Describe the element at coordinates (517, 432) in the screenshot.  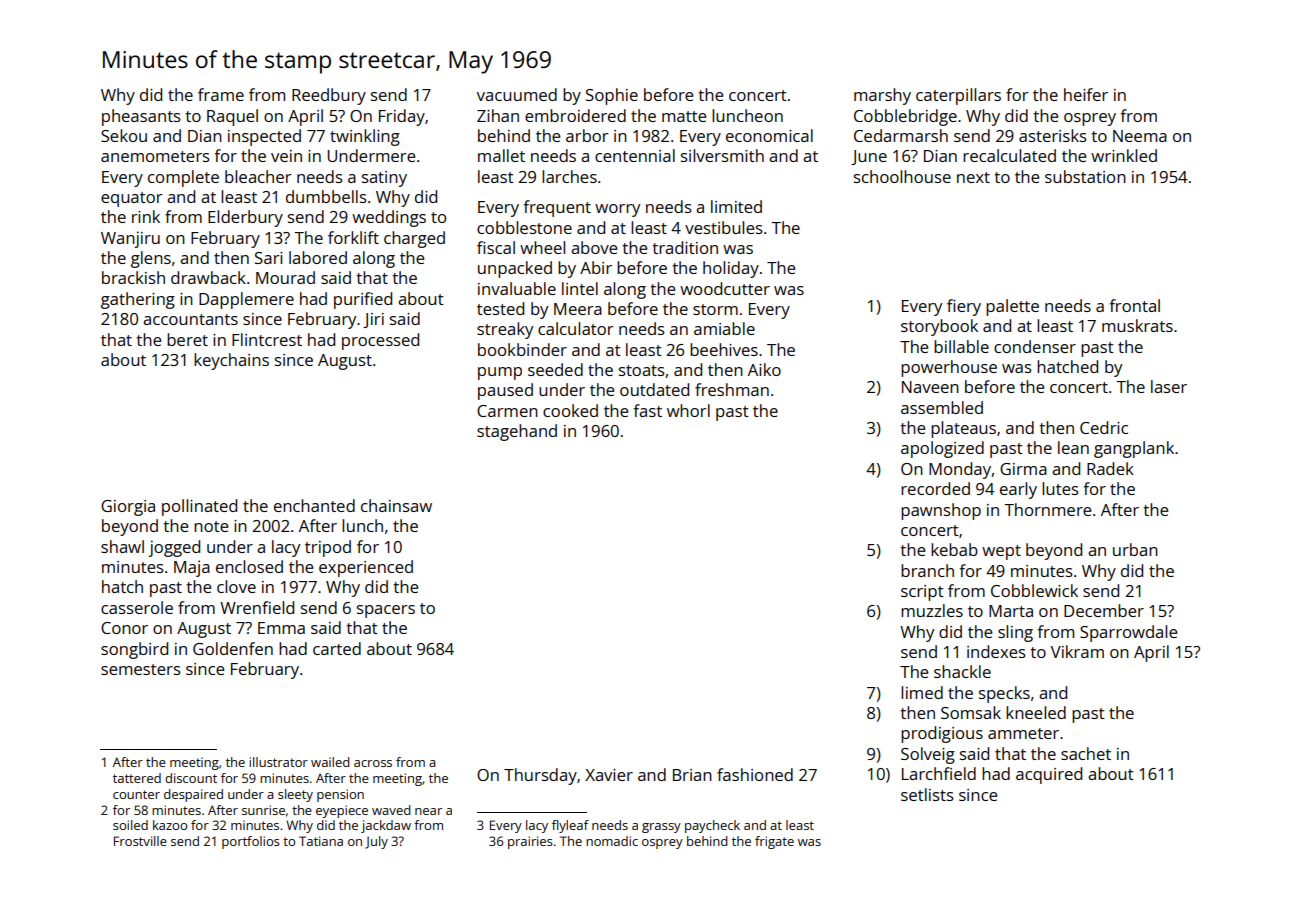
I see `stagehand` at that location.
